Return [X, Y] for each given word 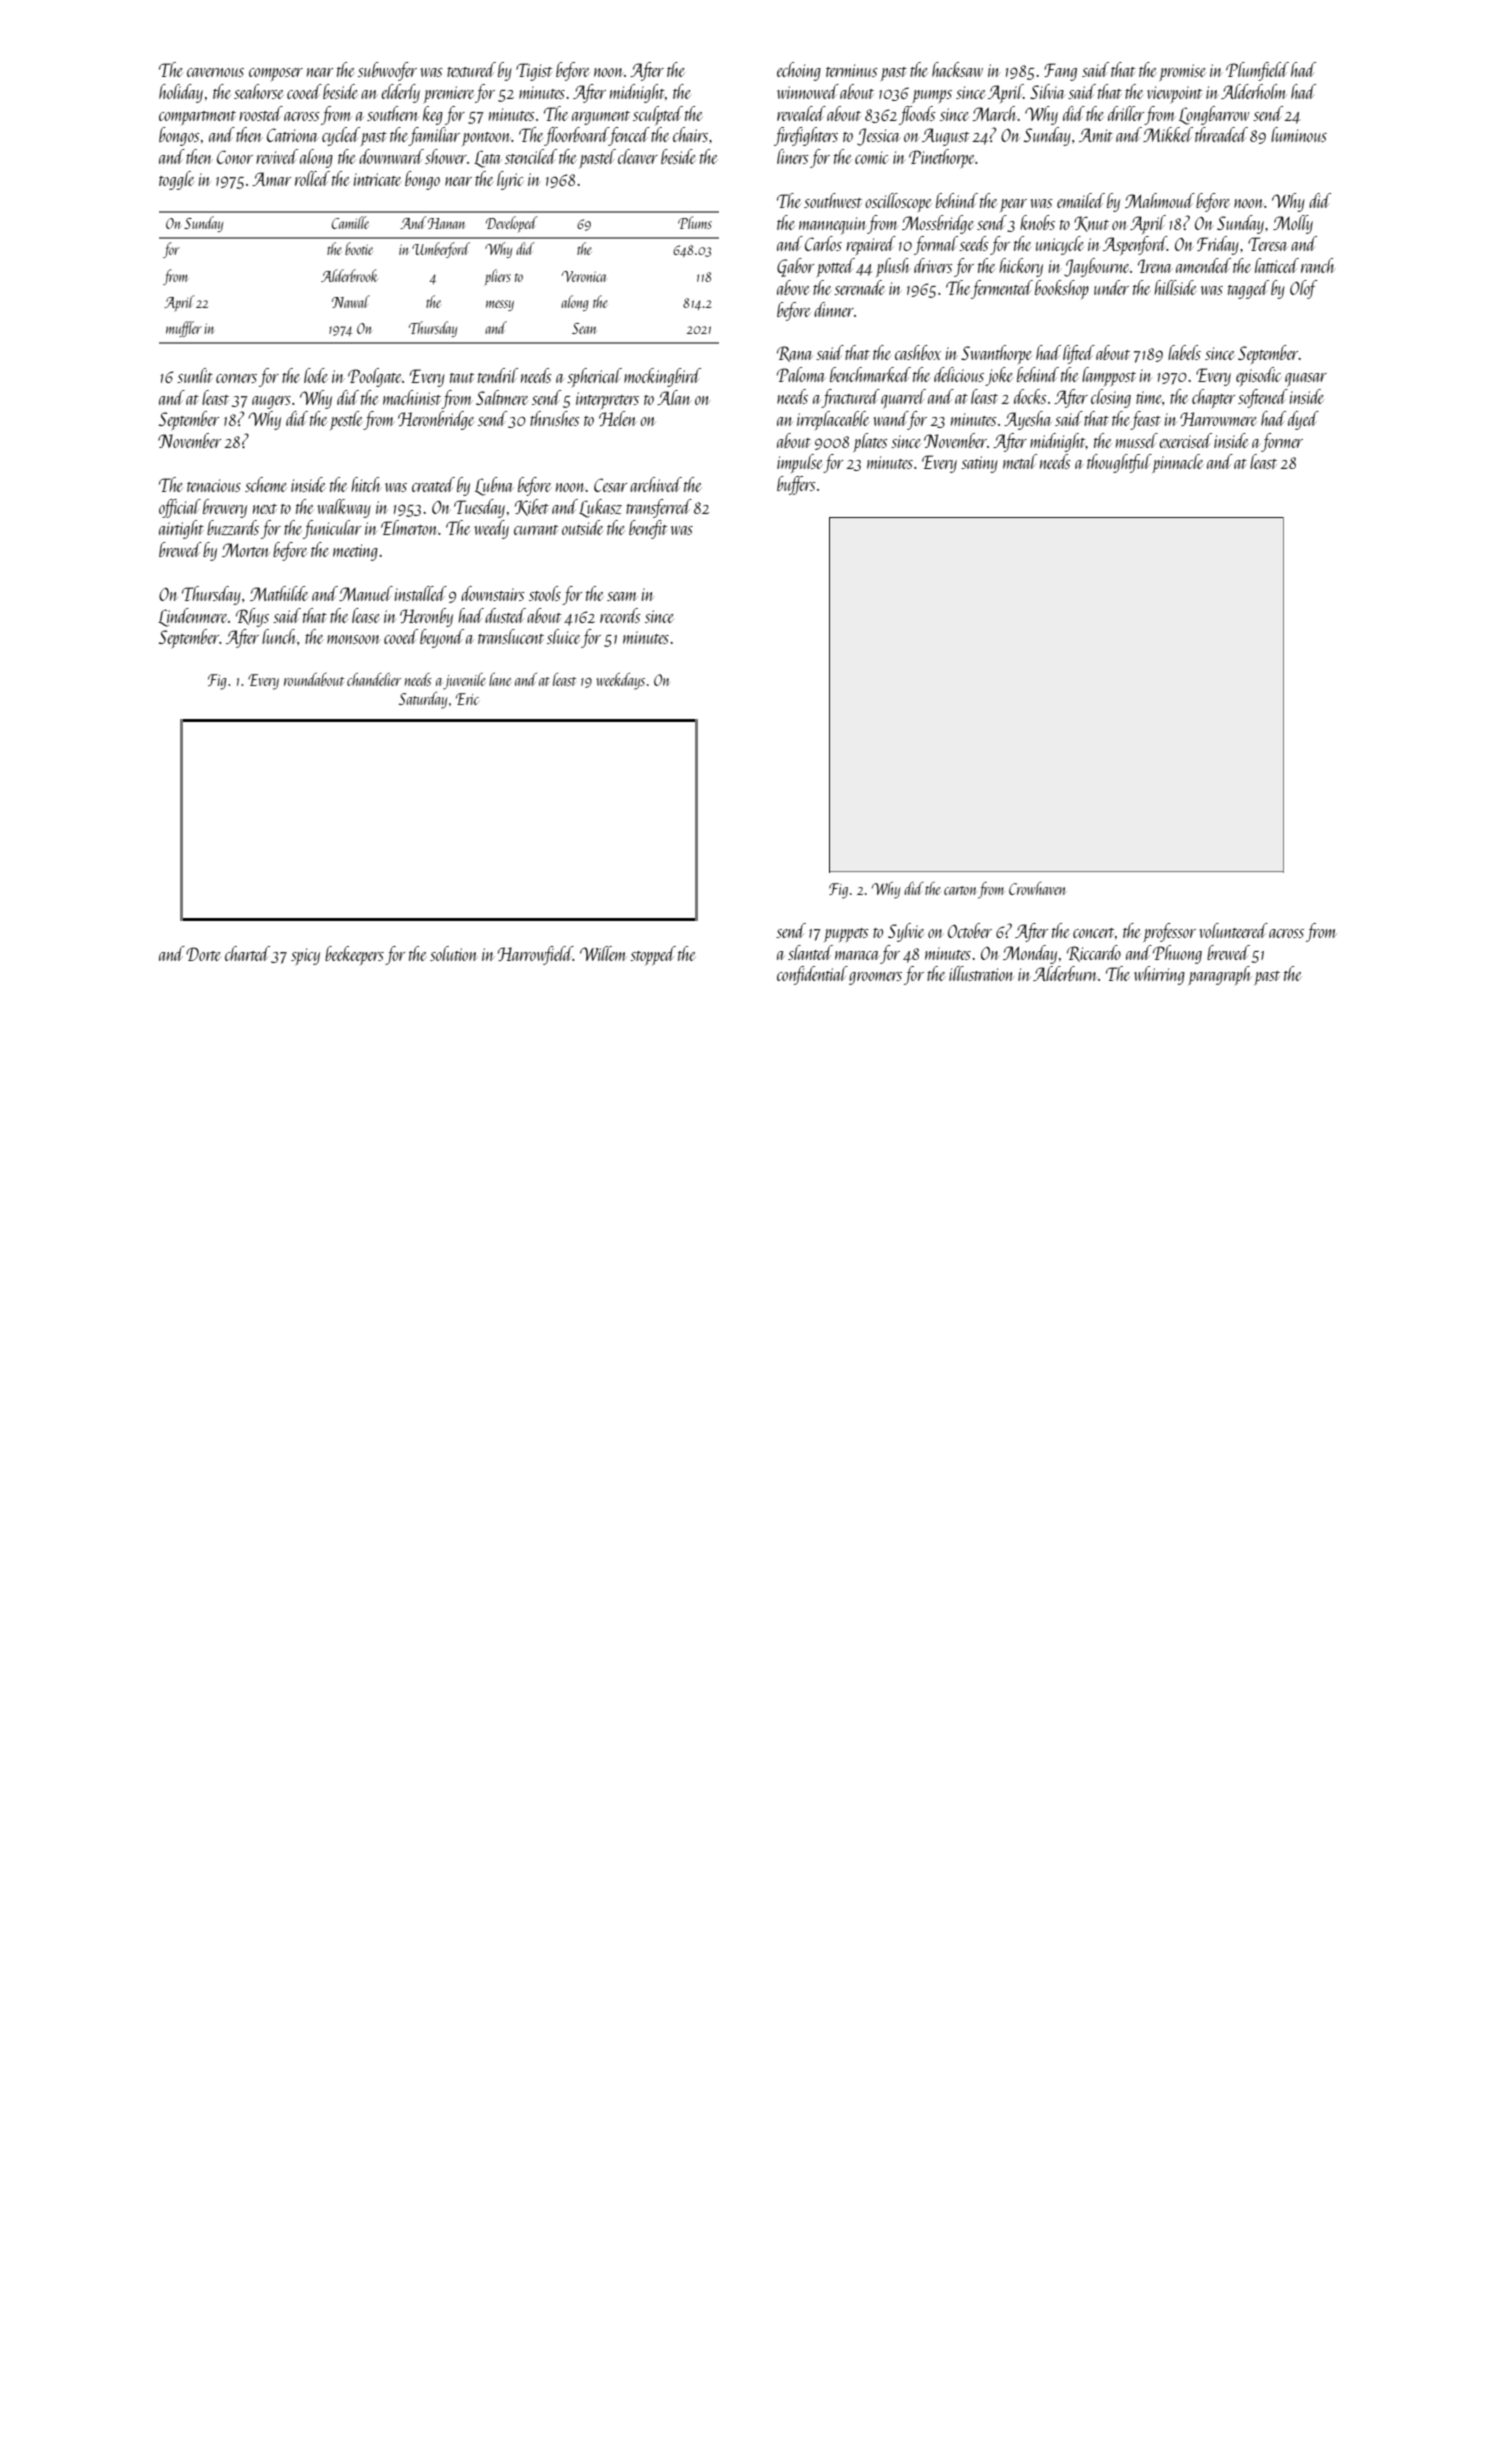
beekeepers [354, 955]
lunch [279, 636]
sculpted [658, 115]
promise [1182, 72]
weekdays [621, 681]
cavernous [215, 72]
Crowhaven [1037, 888]
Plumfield [1257, 71]
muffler [184, 329]
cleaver [638, 156]
